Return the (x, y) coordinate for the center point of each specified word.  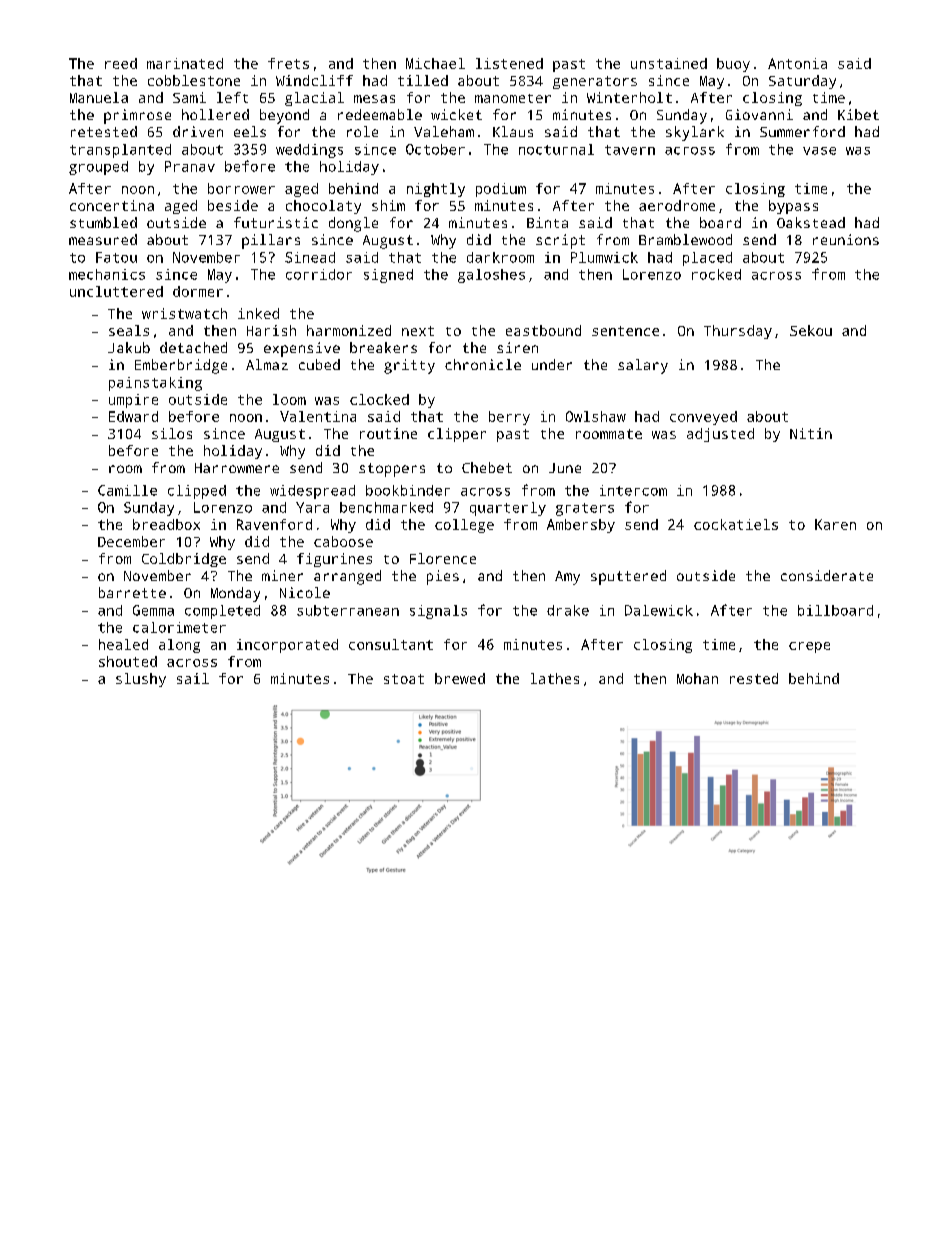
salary (643, 366)
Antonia (797, 63)
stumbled (103, 222)
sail (193, 678)
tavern (630, 150)
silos (172, 433)
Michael (435, 63)
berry (509, 418)
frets (288, 63)
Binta (547, 222)
